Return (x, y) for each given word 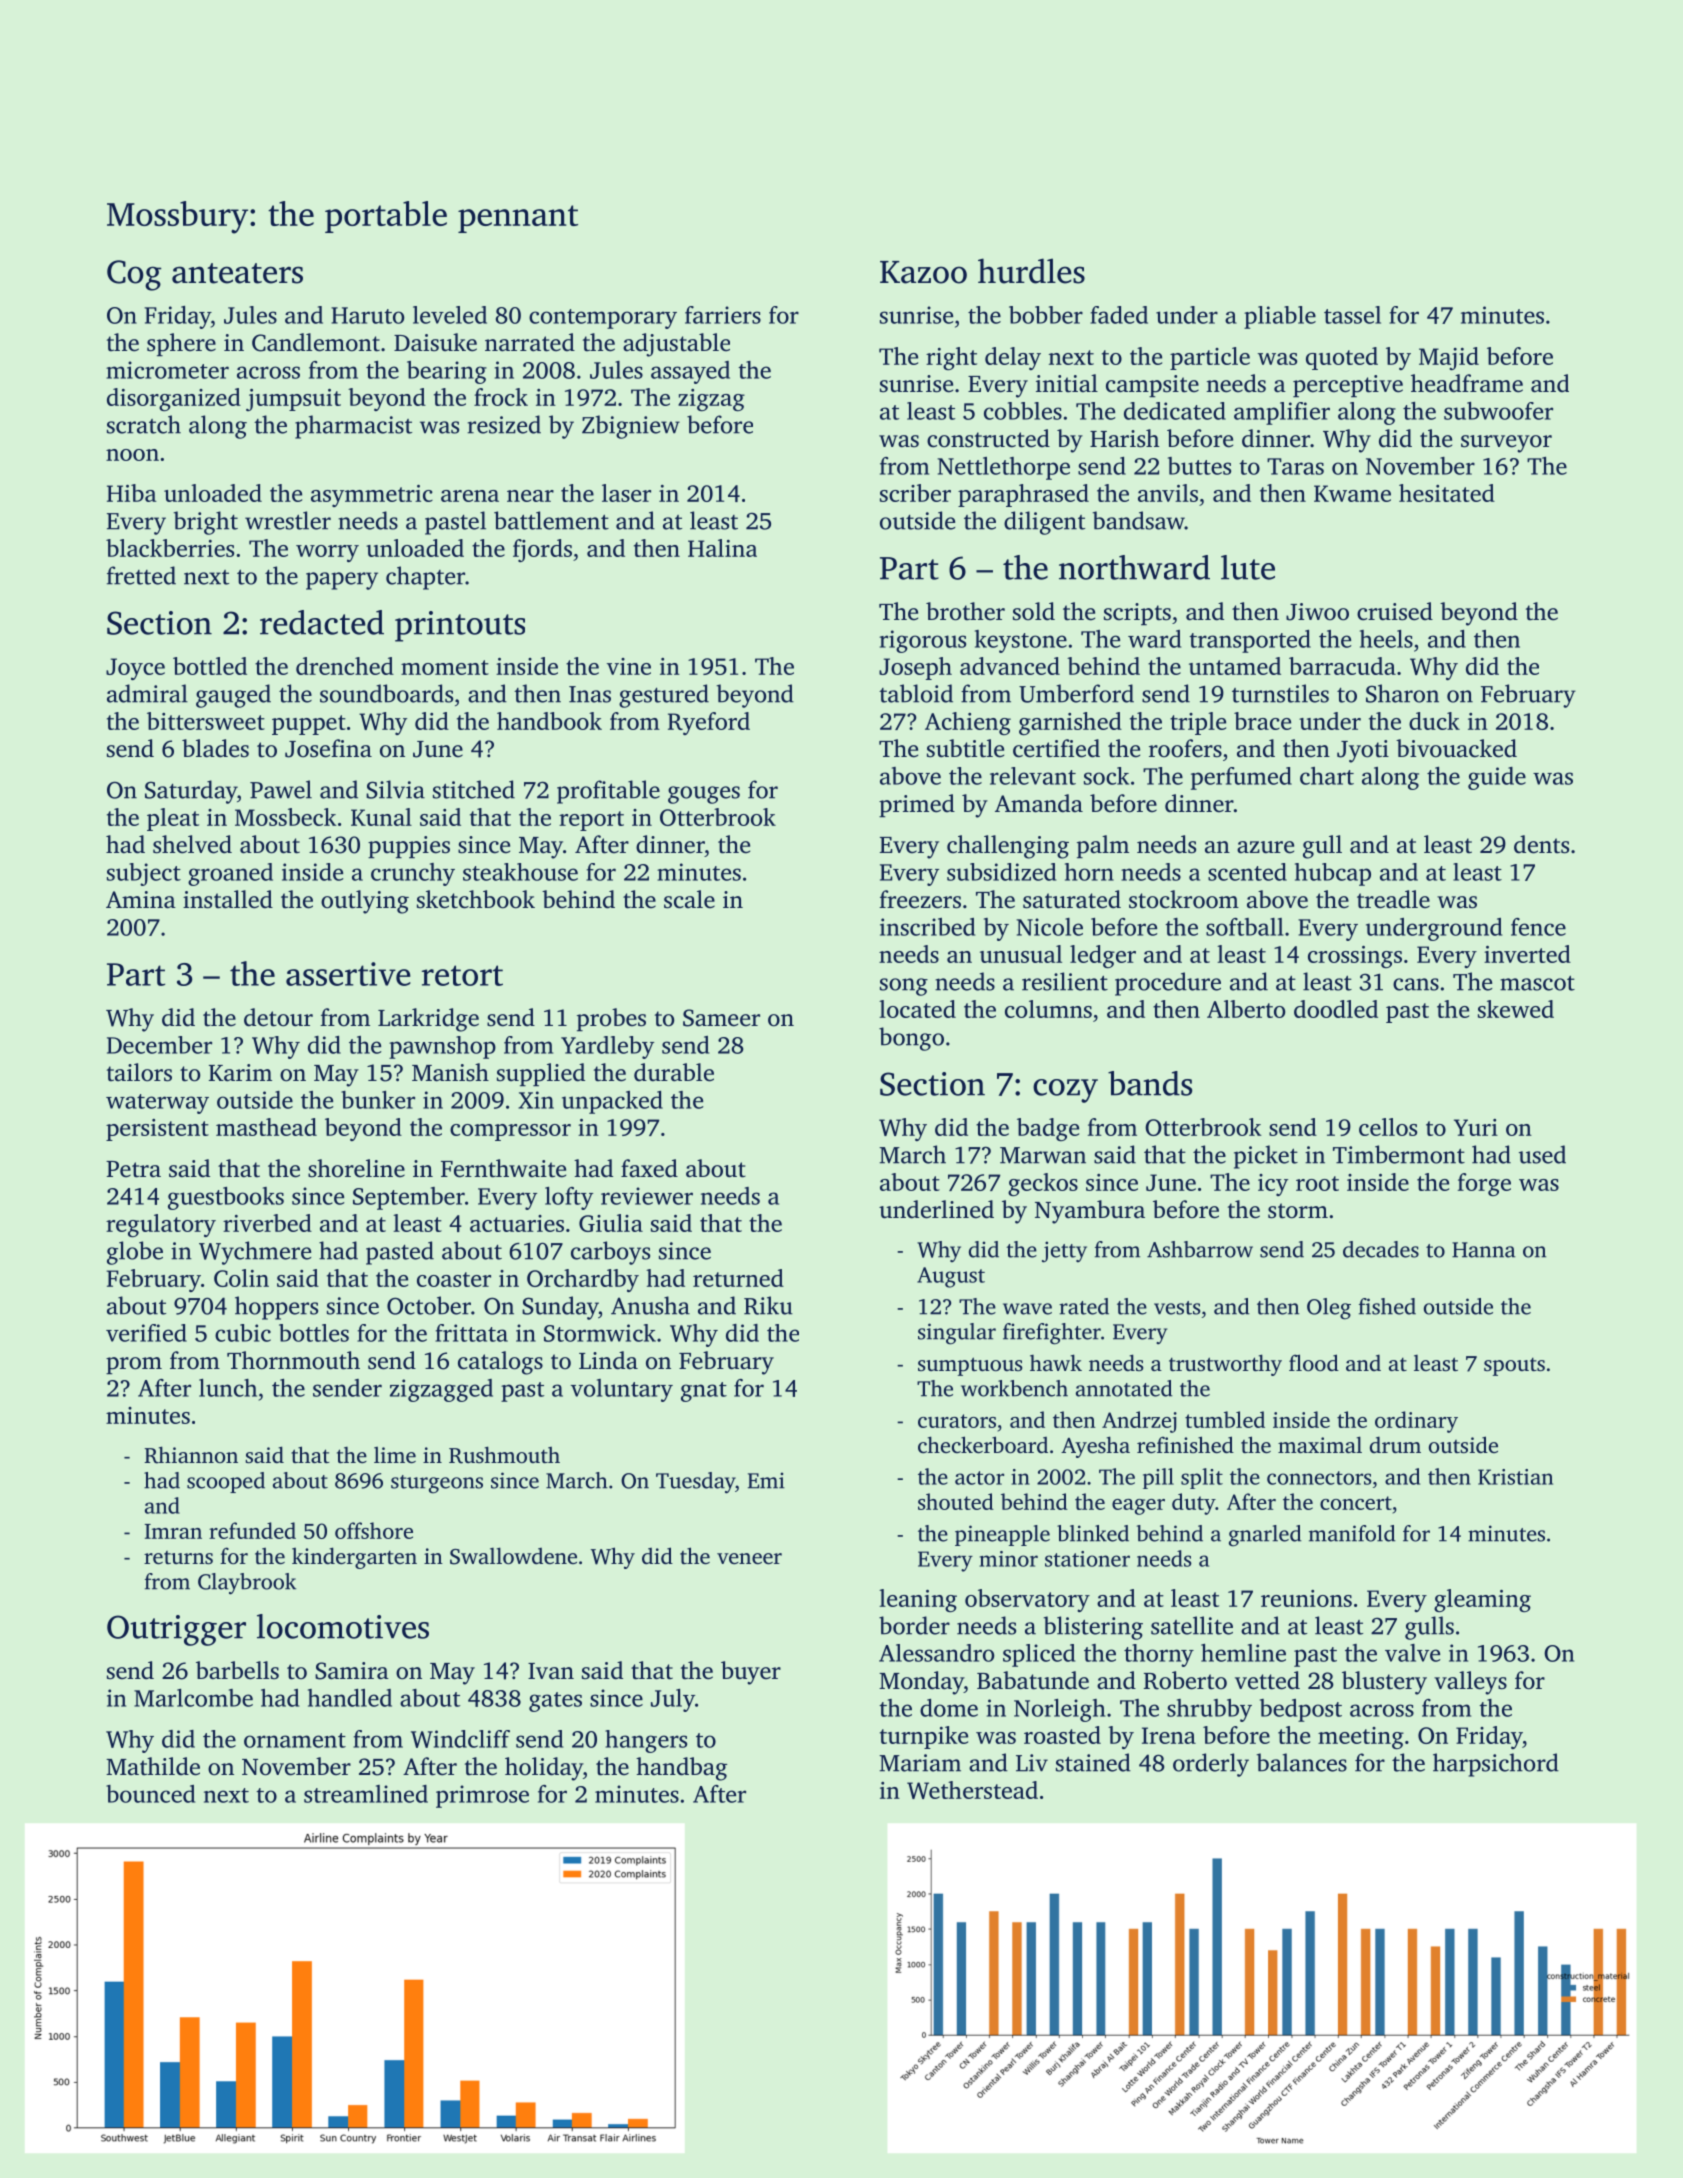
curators (957, 1421)
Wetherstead (972, 1790)
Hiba (132, 493)
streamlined (366, 1794)
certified (1056, 748)
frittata (471, 1333)
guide (1497, 778)
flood (1314, 1362)
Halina (722, 548)
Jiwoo (1317, 612)
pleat (173, 819)
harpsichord (1496, 1765)
